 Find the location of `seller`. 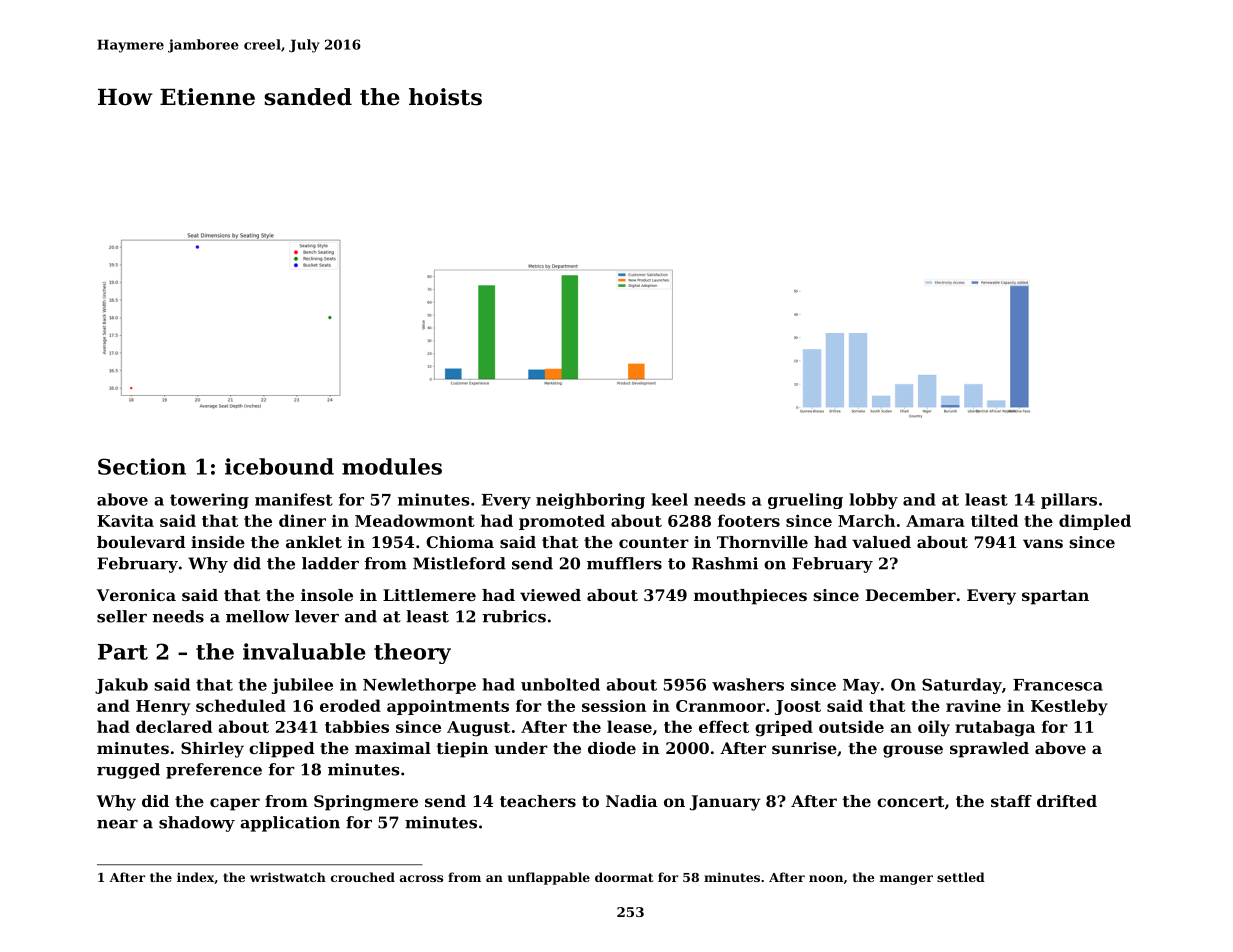

seller is located at coordinates (122, 616).
